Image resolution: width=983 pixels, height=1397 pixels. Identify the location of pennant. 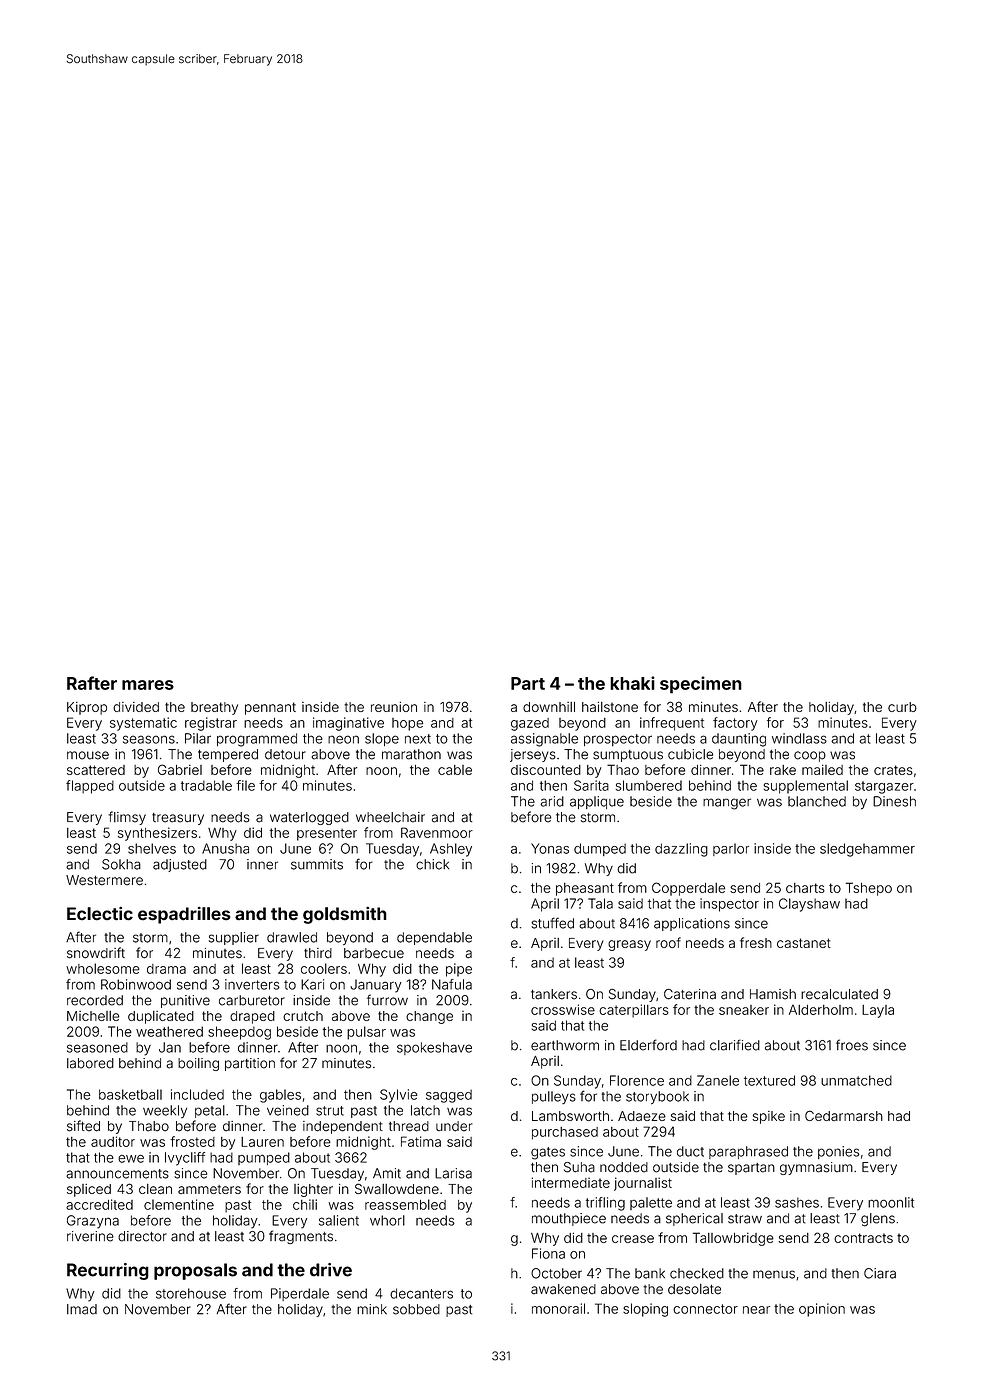
(270, 708).
